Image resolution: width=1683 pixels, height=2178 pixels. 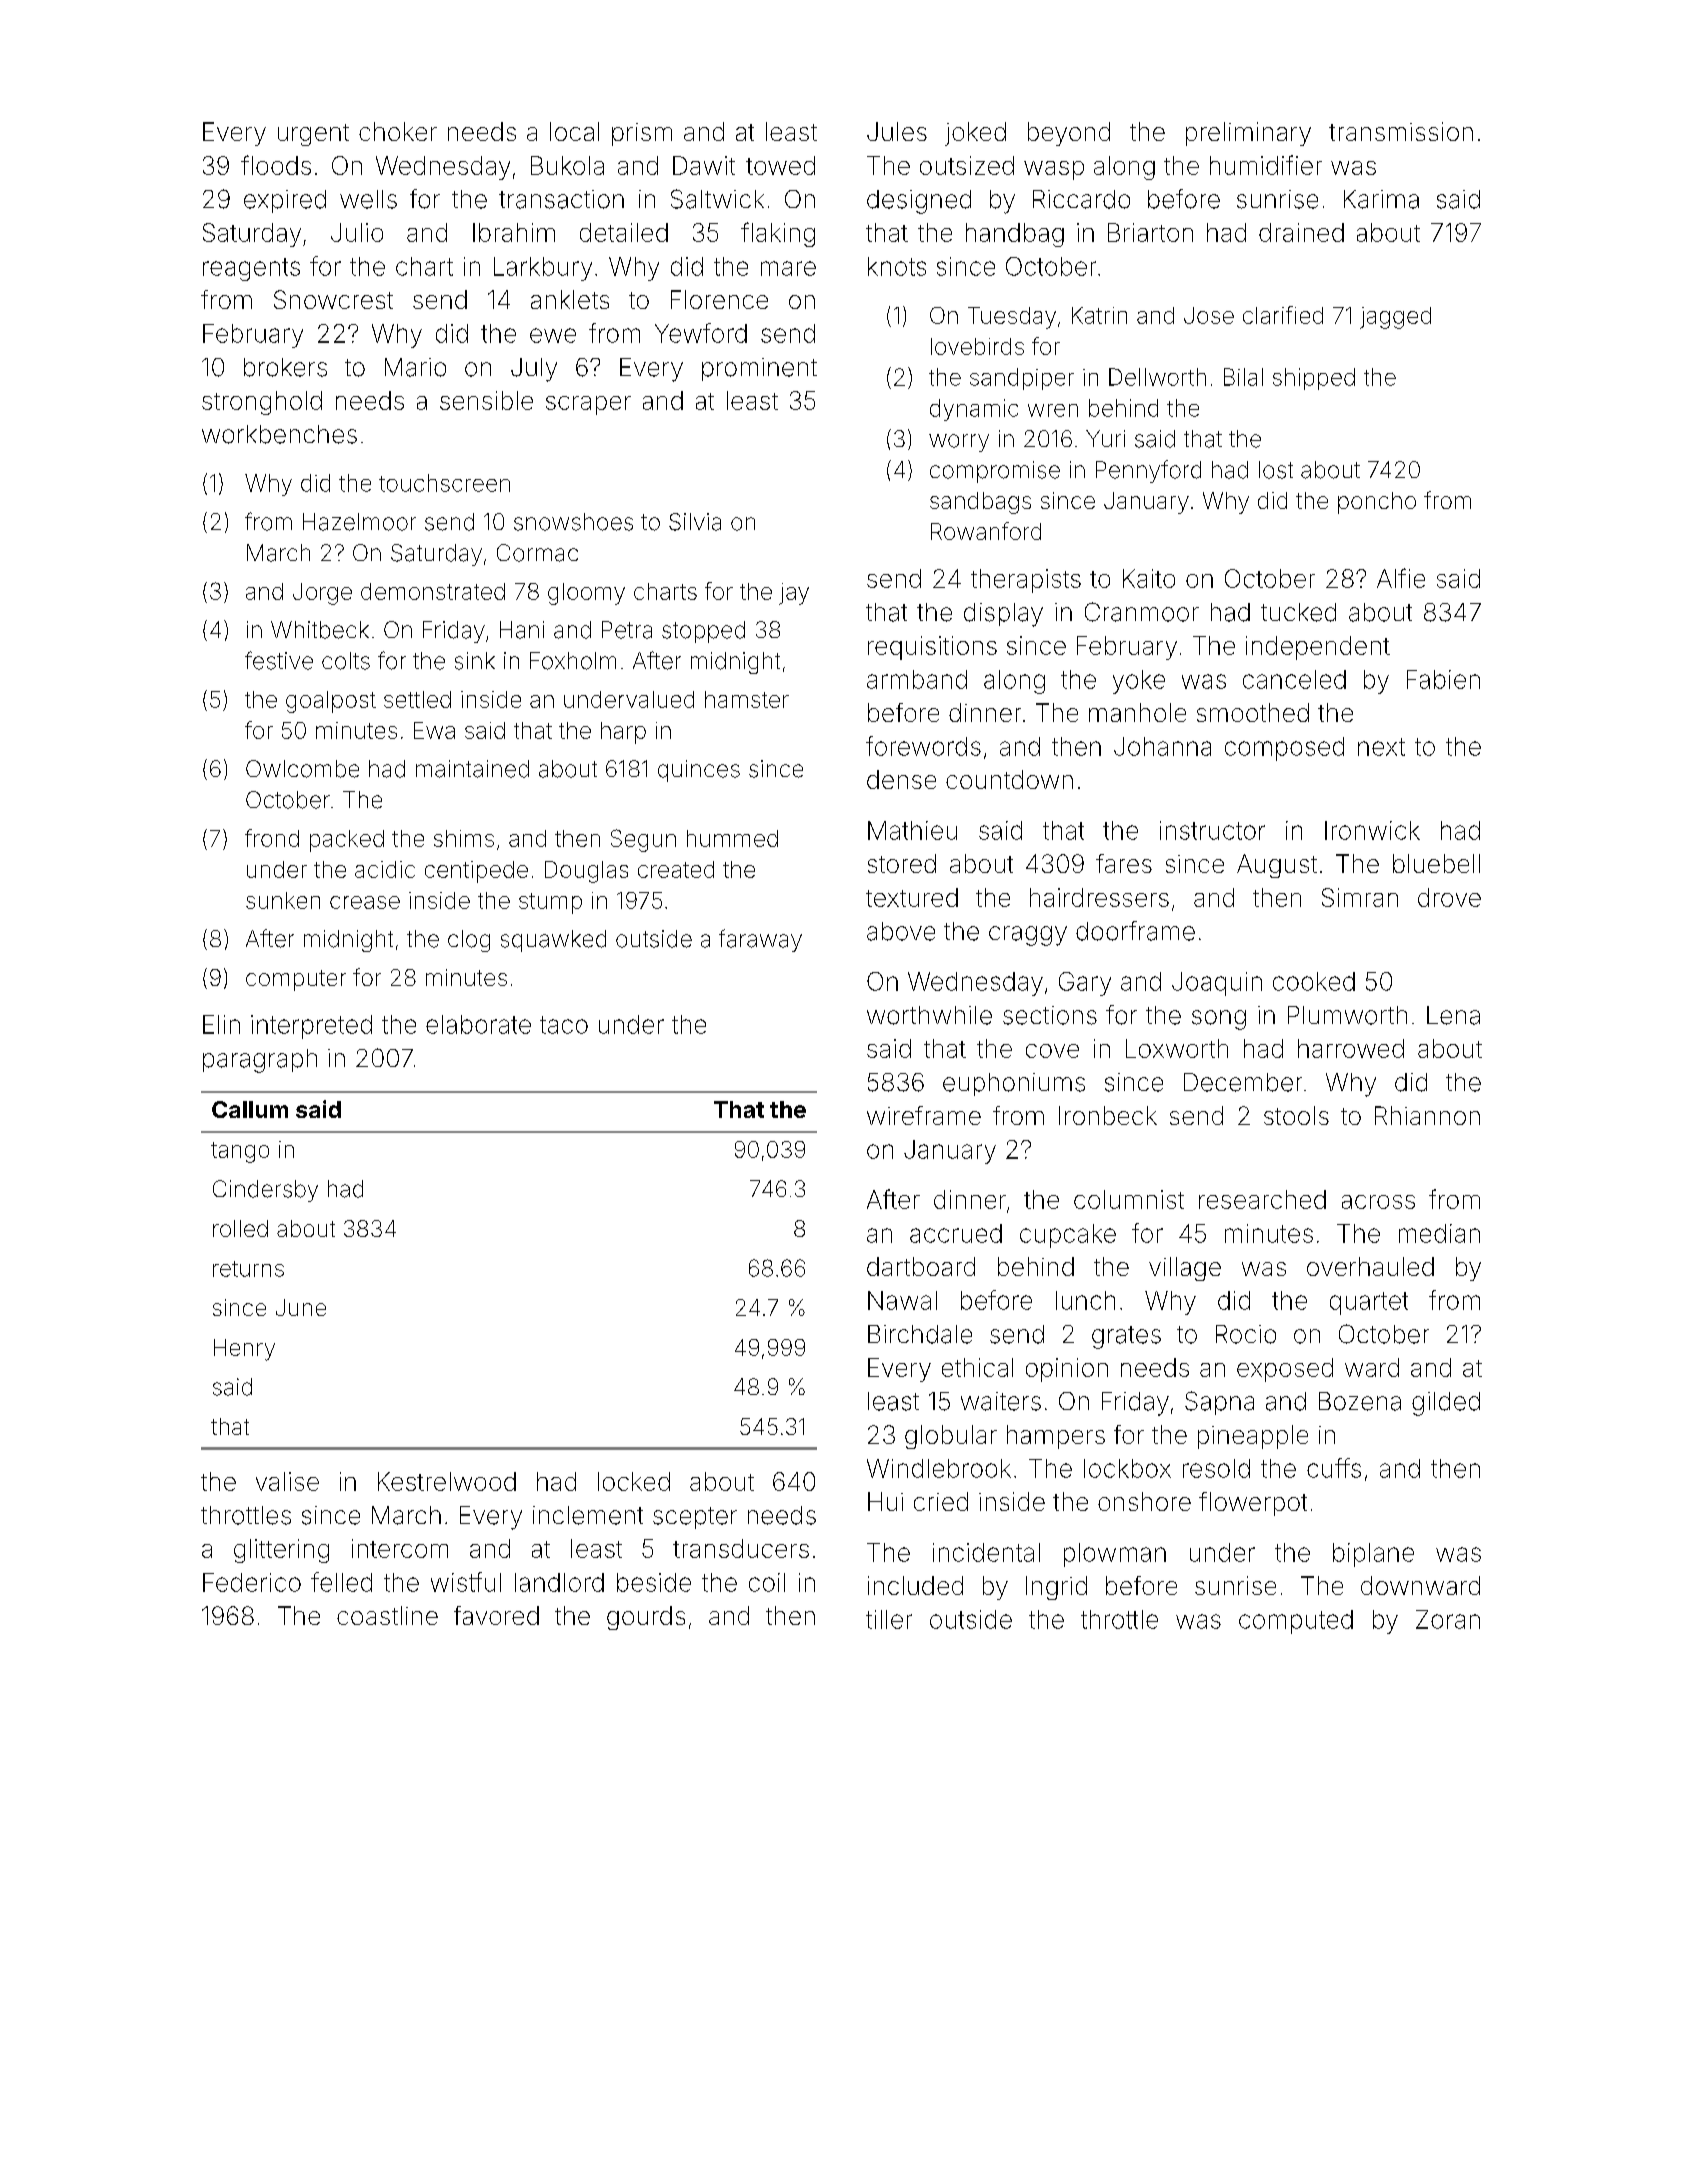 What do you see at coordinates (1314, 379) in the screenshot?
I see `shipped` at bounding box center [1314, 379].
